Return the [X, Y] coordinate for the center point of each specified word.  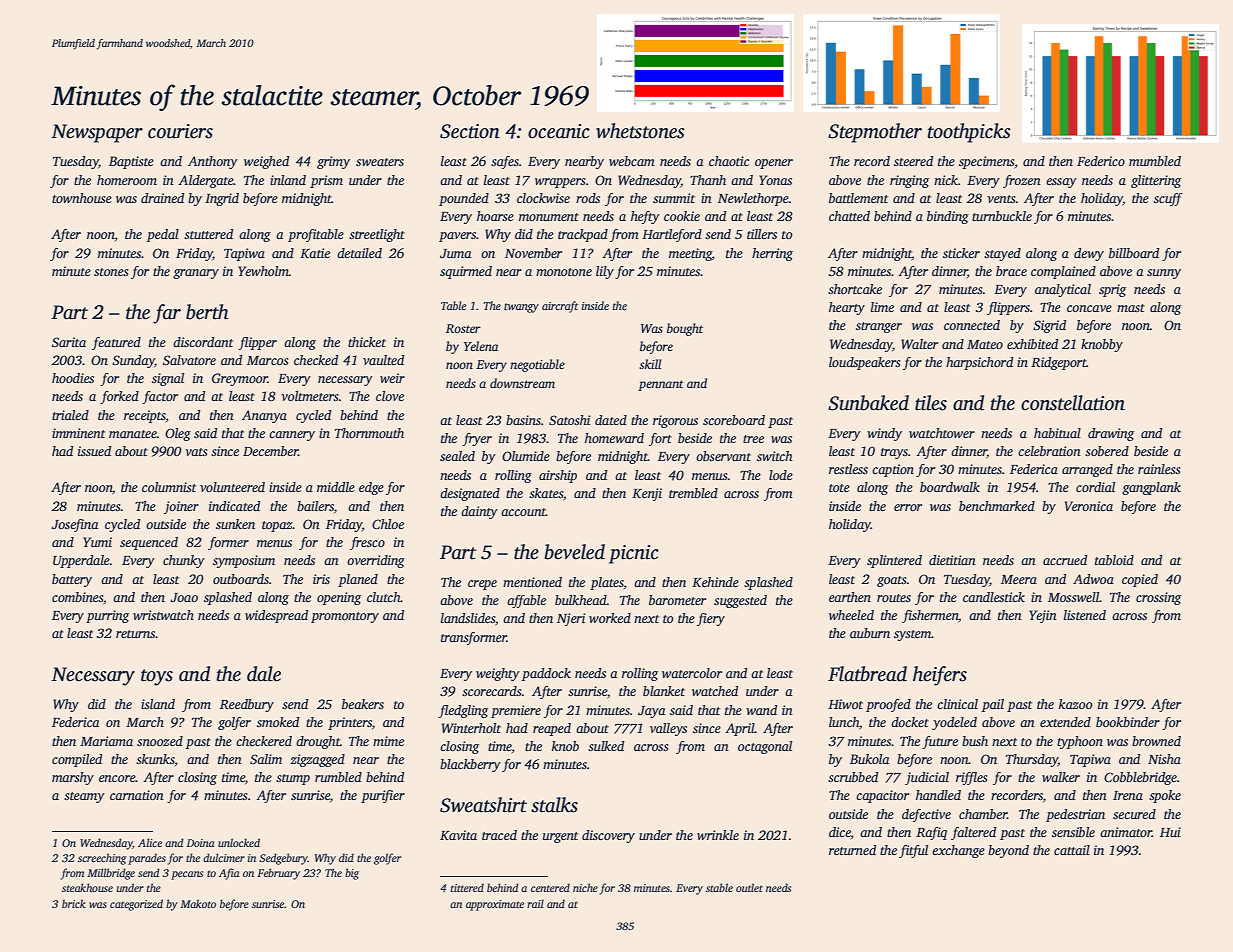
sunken [235, 524]
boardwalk [950, 487]
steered [913, 161]
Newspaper [97, 133]
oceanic [559, 131]
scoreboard [734, 420]
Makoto [198, 903]
